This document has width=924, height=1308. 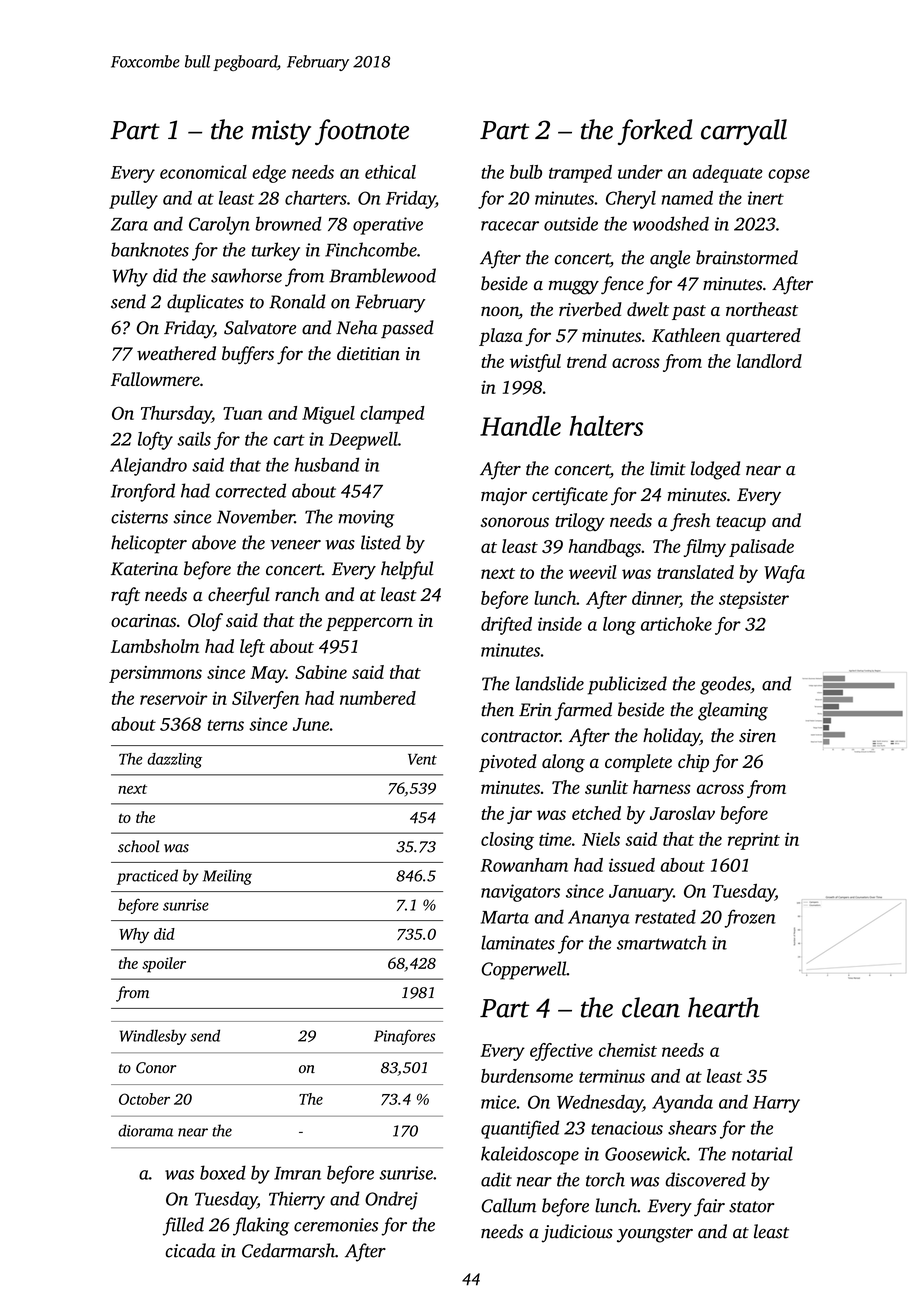 I want to click on quartered, so click(x=763, y=337).
